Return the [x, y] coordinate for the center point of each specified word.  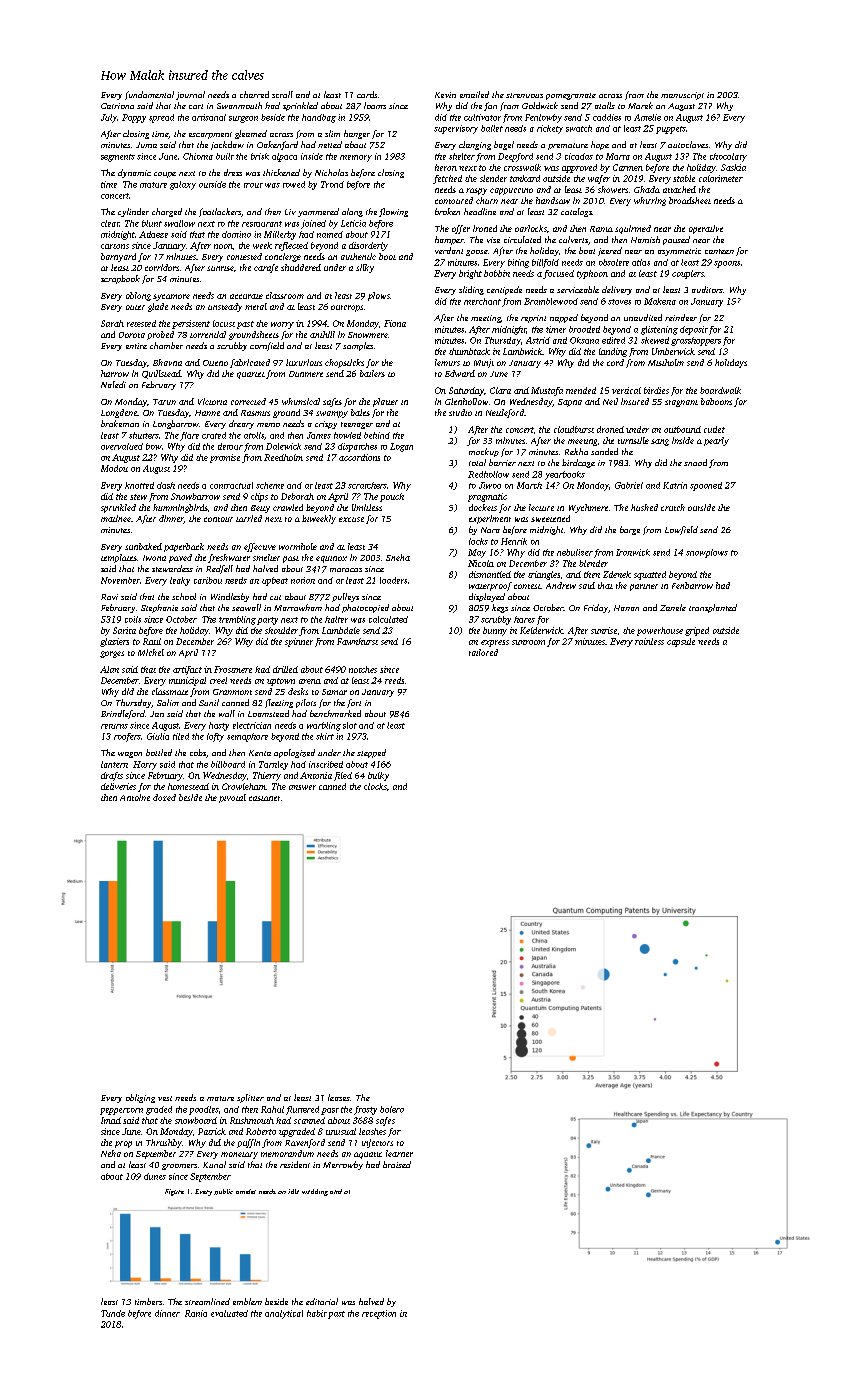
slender [493, 178]
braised [397, 1164]
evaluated [229, 1313]
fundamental [149, 95]
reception [379, 1314]
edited [613, 340]
